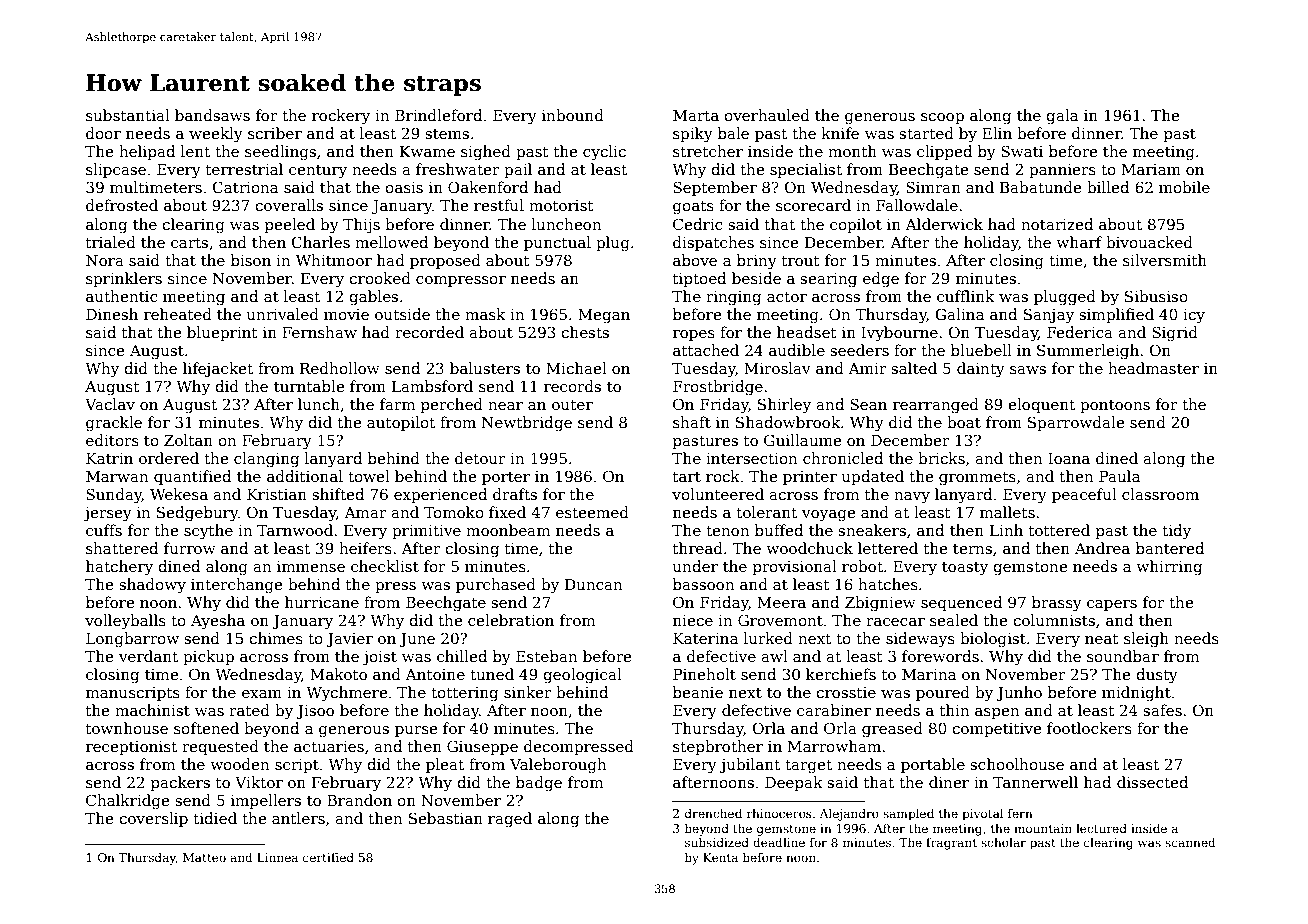  What do you see at coordinates (128, 115) in the document?
I see `substantial` at bounding box center [128, 115].
